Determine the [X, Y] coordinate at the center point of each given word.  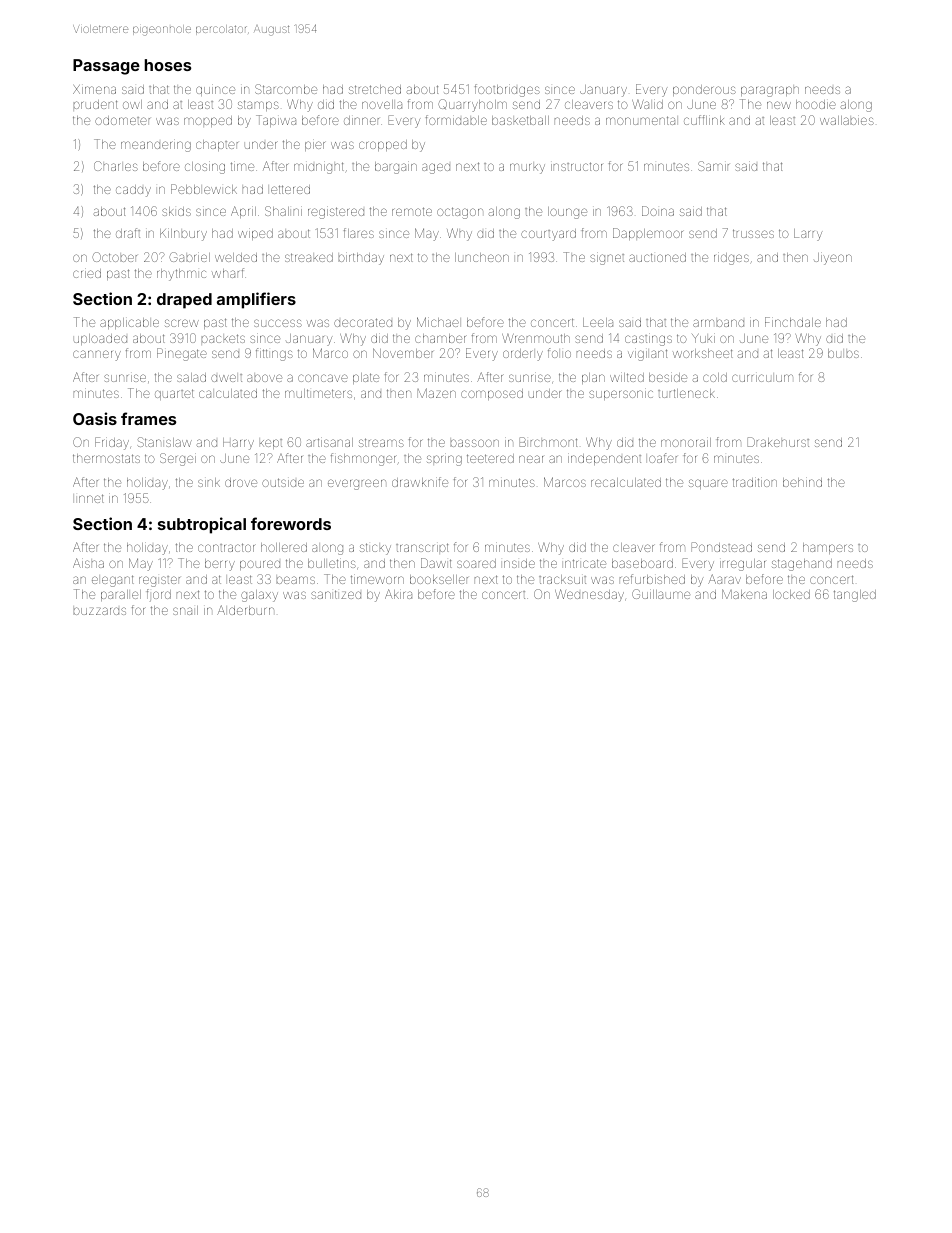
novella [382, 104]
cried [87, 273]
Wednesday [589, 595]
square [708, 484]
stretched [375, 89]
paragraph [770, 91]
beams [296, 580]
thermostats [106, 458]
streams [381, 442]
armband [718, 323]
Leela [598, 322]
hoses [168, 65]
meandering [156, 145]
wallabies [847, 120]
